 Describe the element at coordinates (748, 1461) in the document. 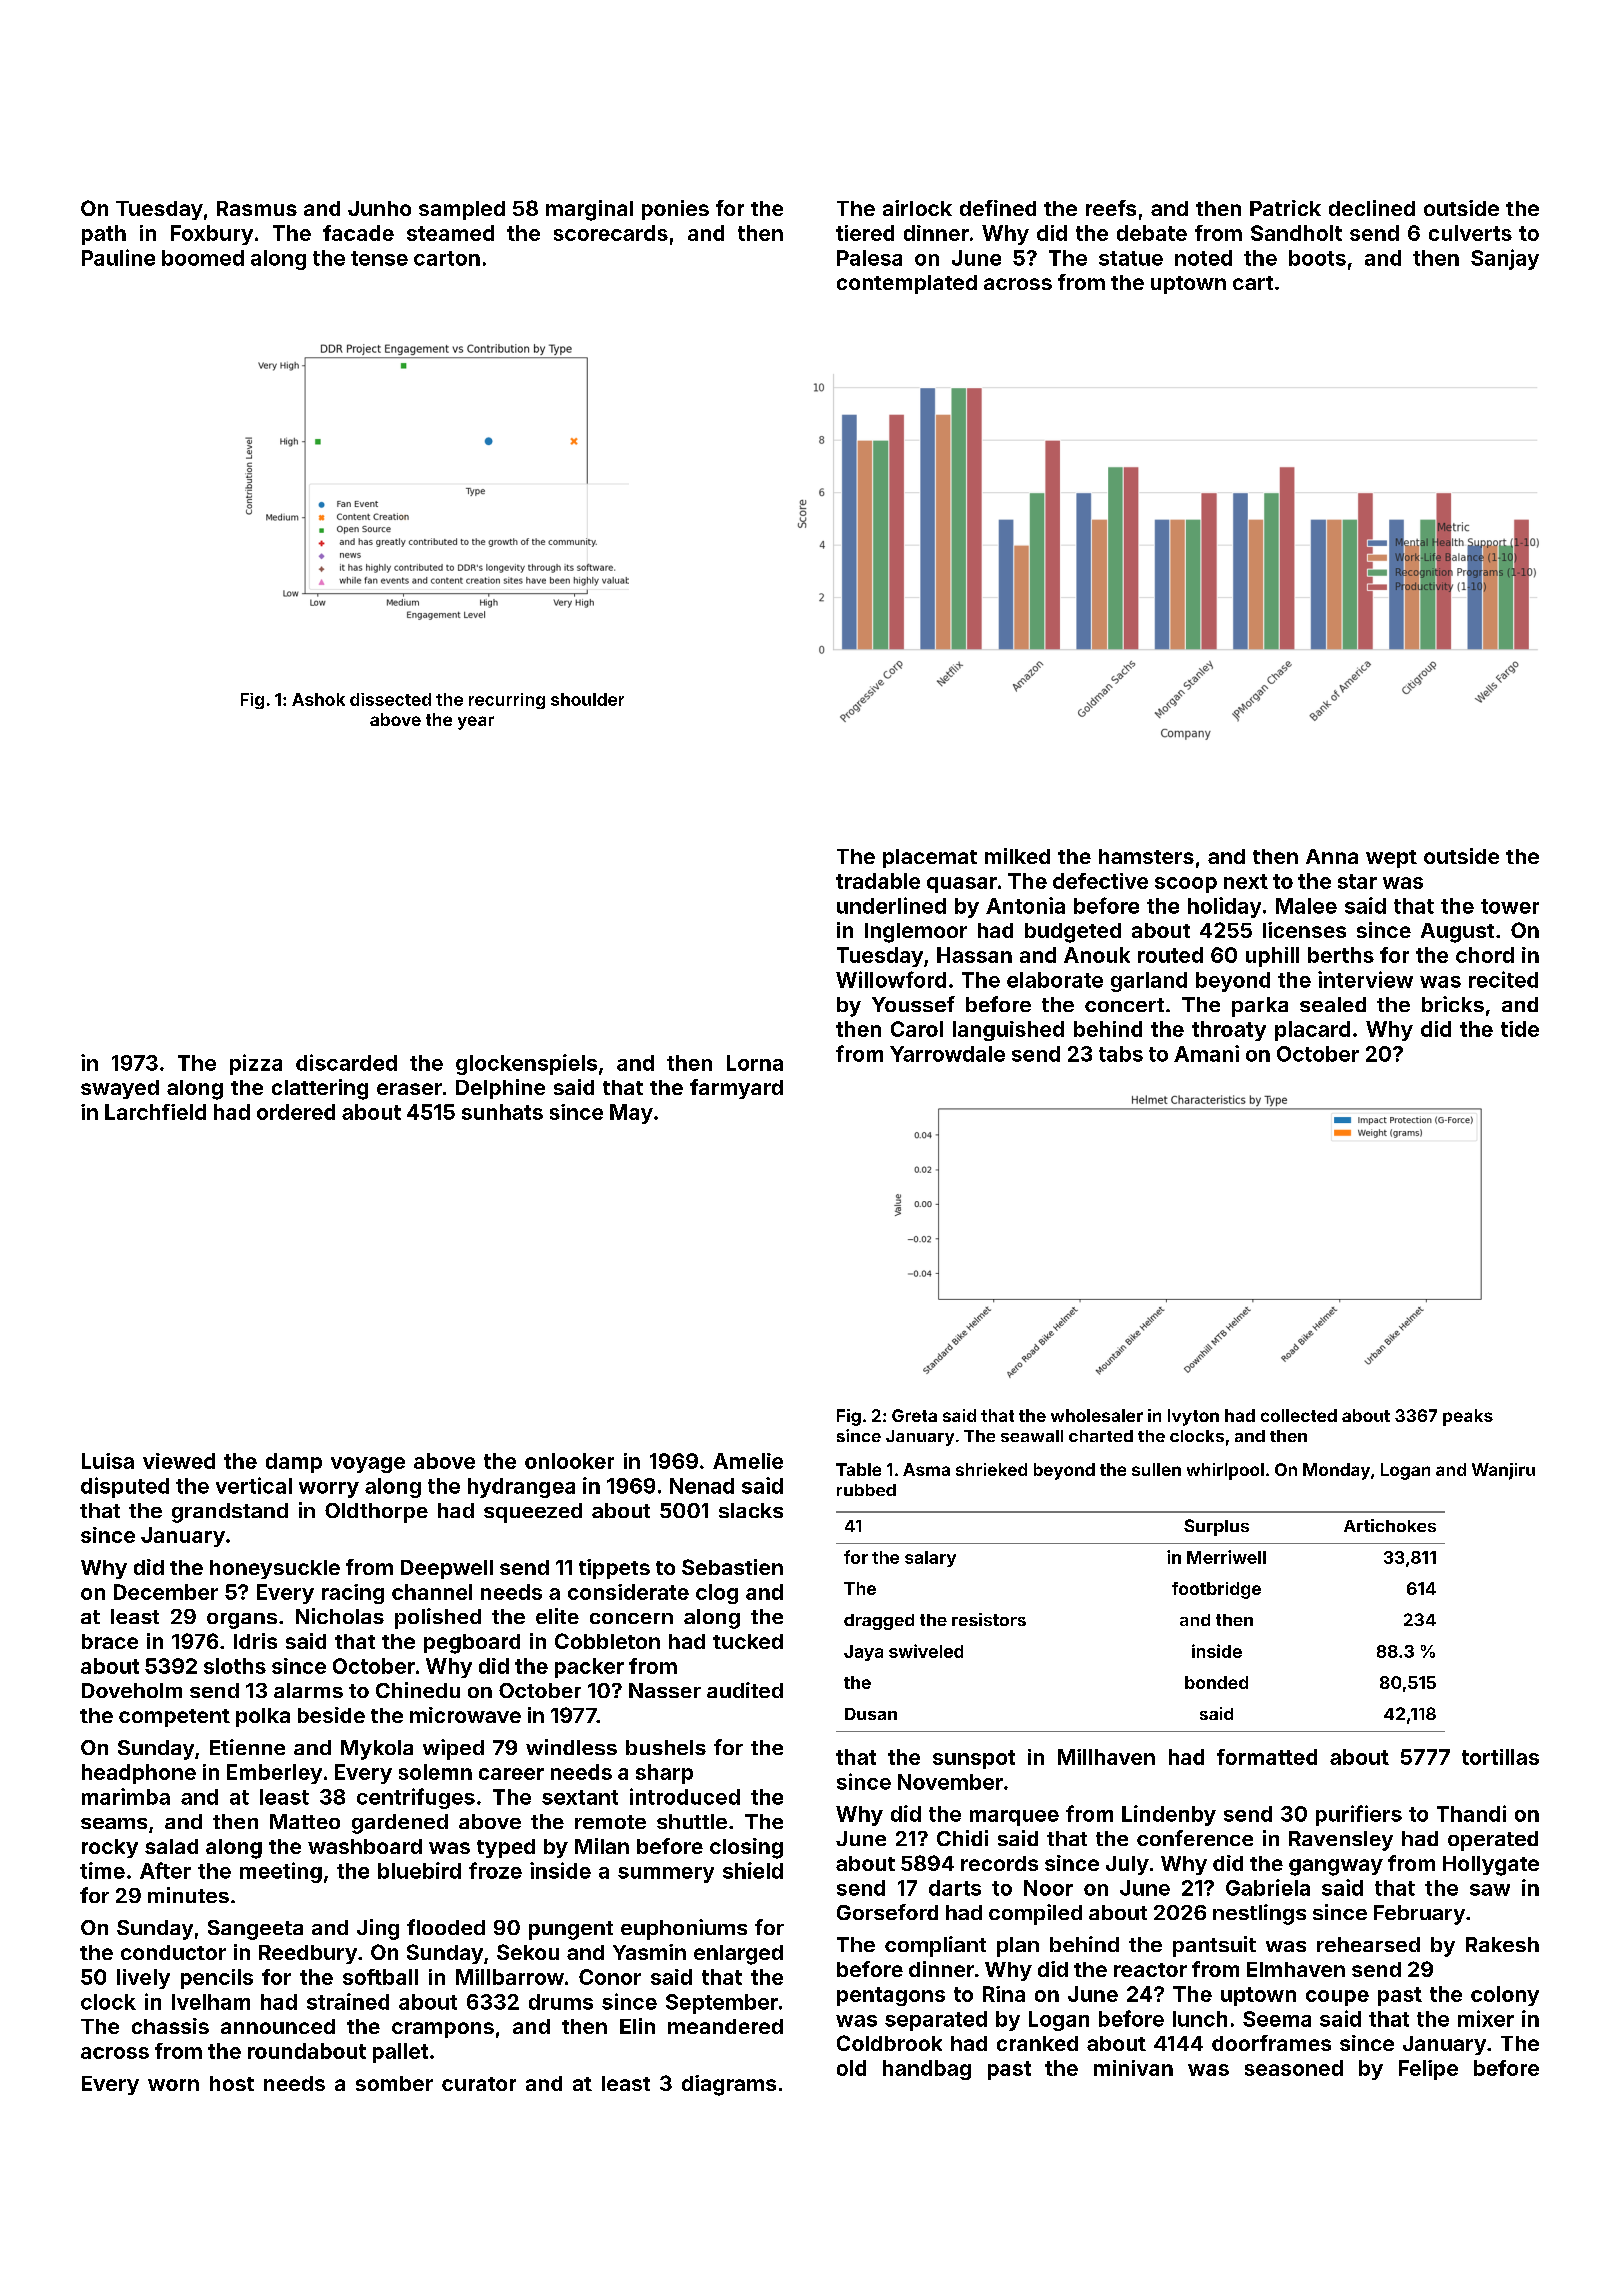

I see `Amelie` at that location.
